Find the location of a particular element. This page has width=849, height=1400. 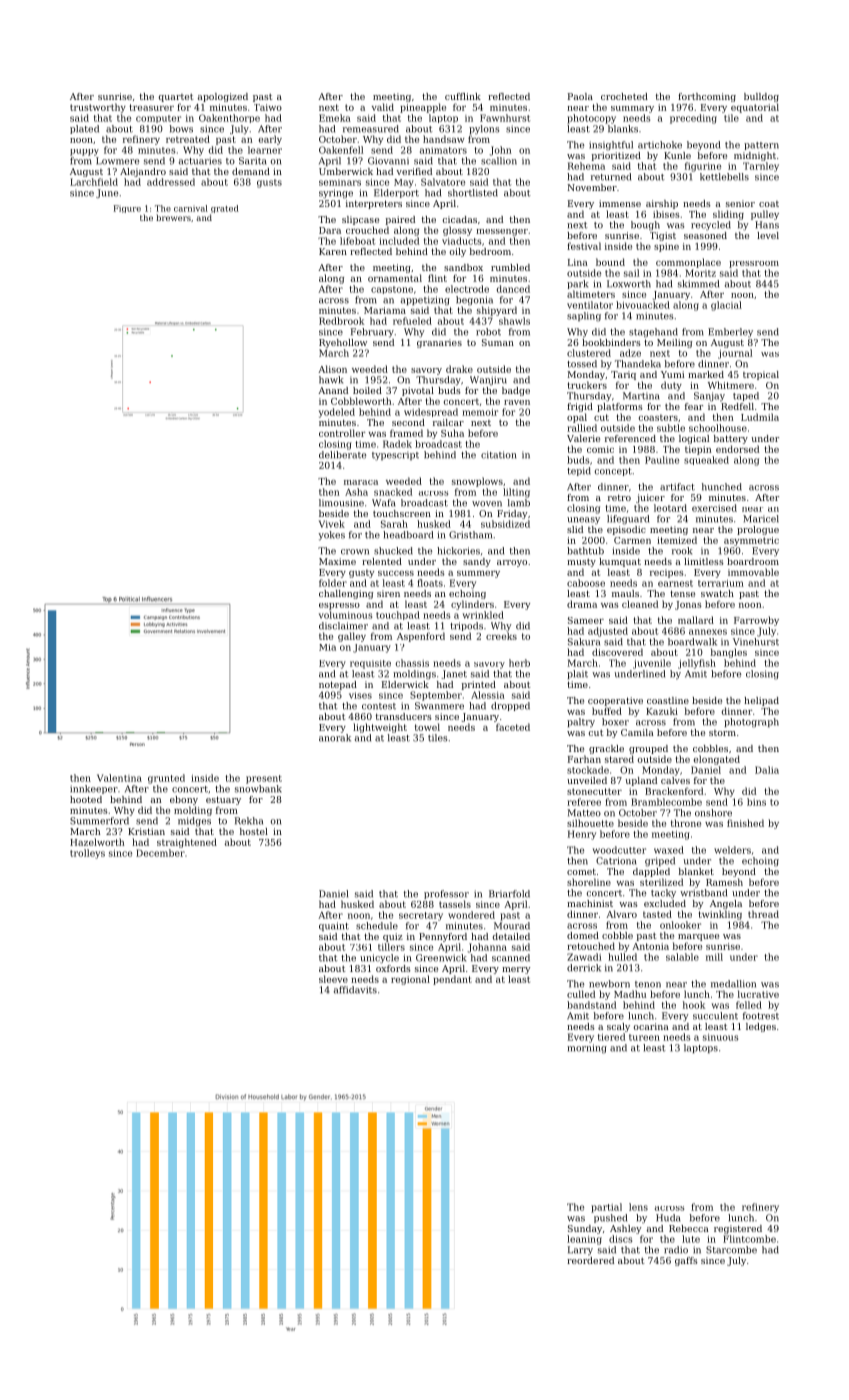

Rekha is located at coordinates (249, 821).
